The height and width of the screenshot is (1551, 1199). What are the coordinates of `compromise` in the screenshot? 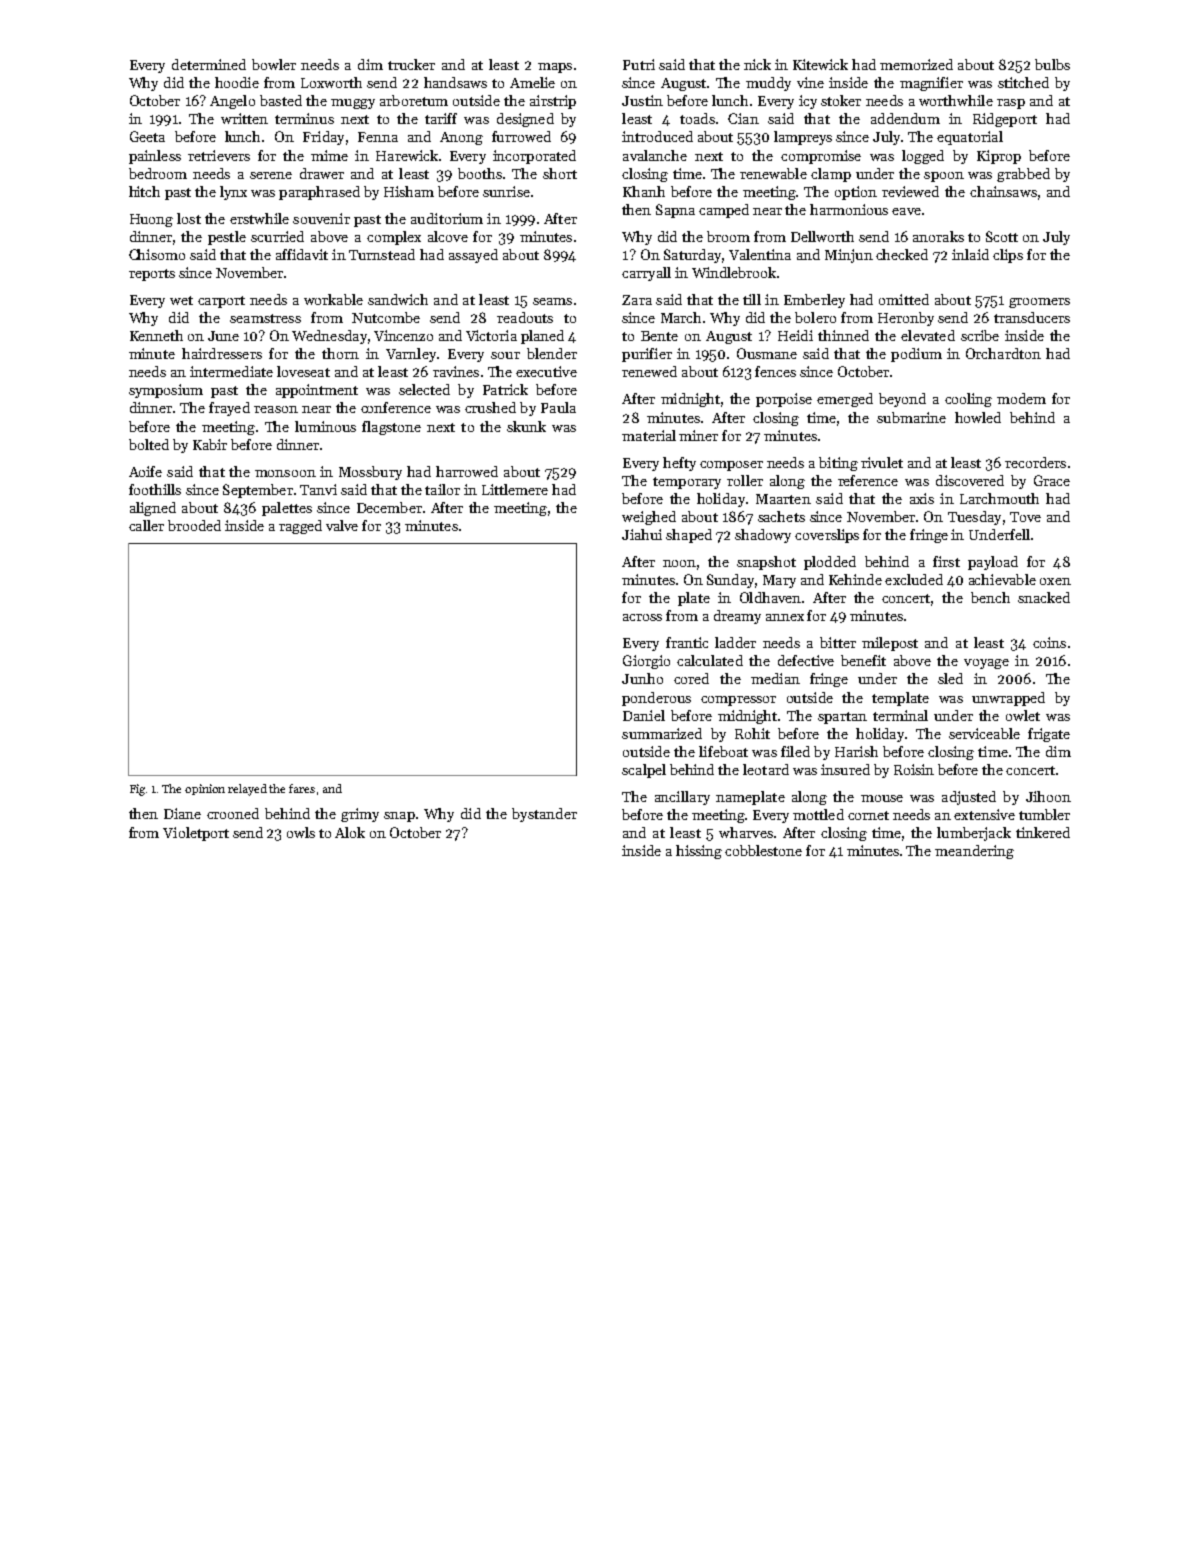 It's located at (821, 157).
